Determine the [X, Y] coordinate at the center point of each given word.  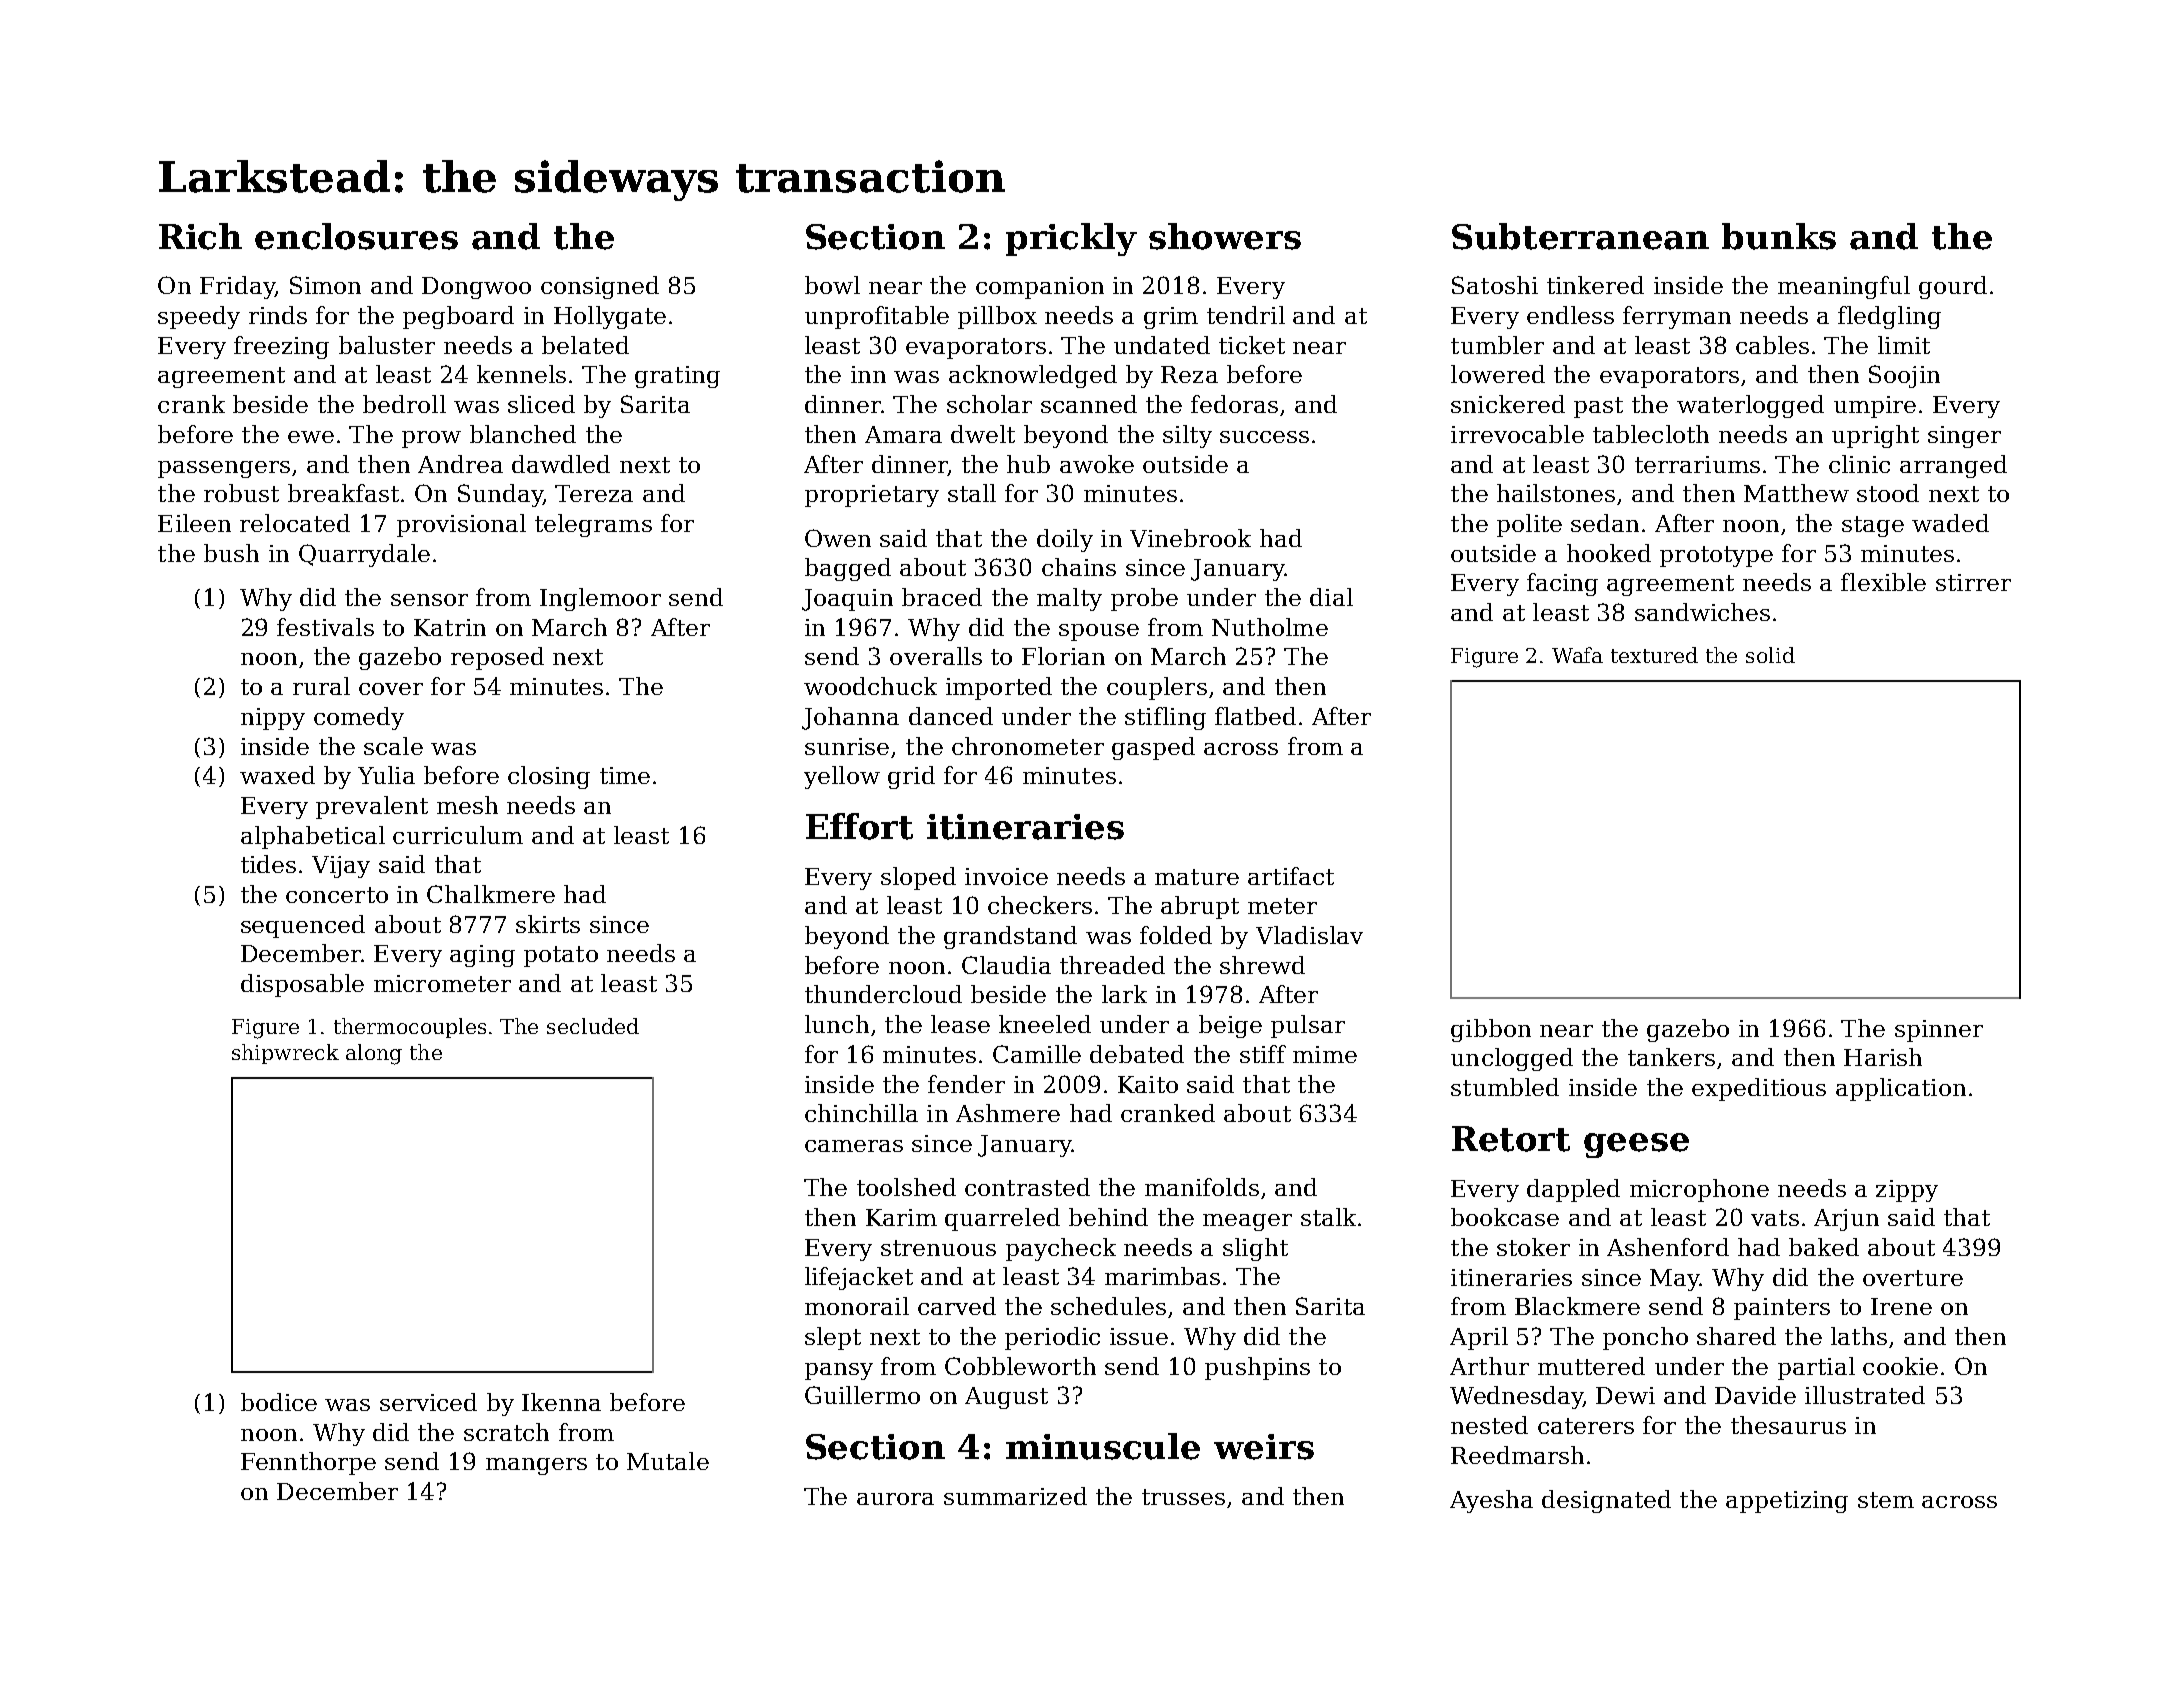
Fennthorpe [308, 1463]
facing [1562, 584]
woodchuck [870, 686]
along [374, 1054]
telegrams [593, 525]
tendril [1246, 315]
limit [1904, 345]
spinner [1939, 1031]
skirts [548, 924]
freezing [281, 347]
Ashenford [1668, 1247]
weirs [1264, 1447]
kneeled [1045, 1024]
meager [1247, 1222]
